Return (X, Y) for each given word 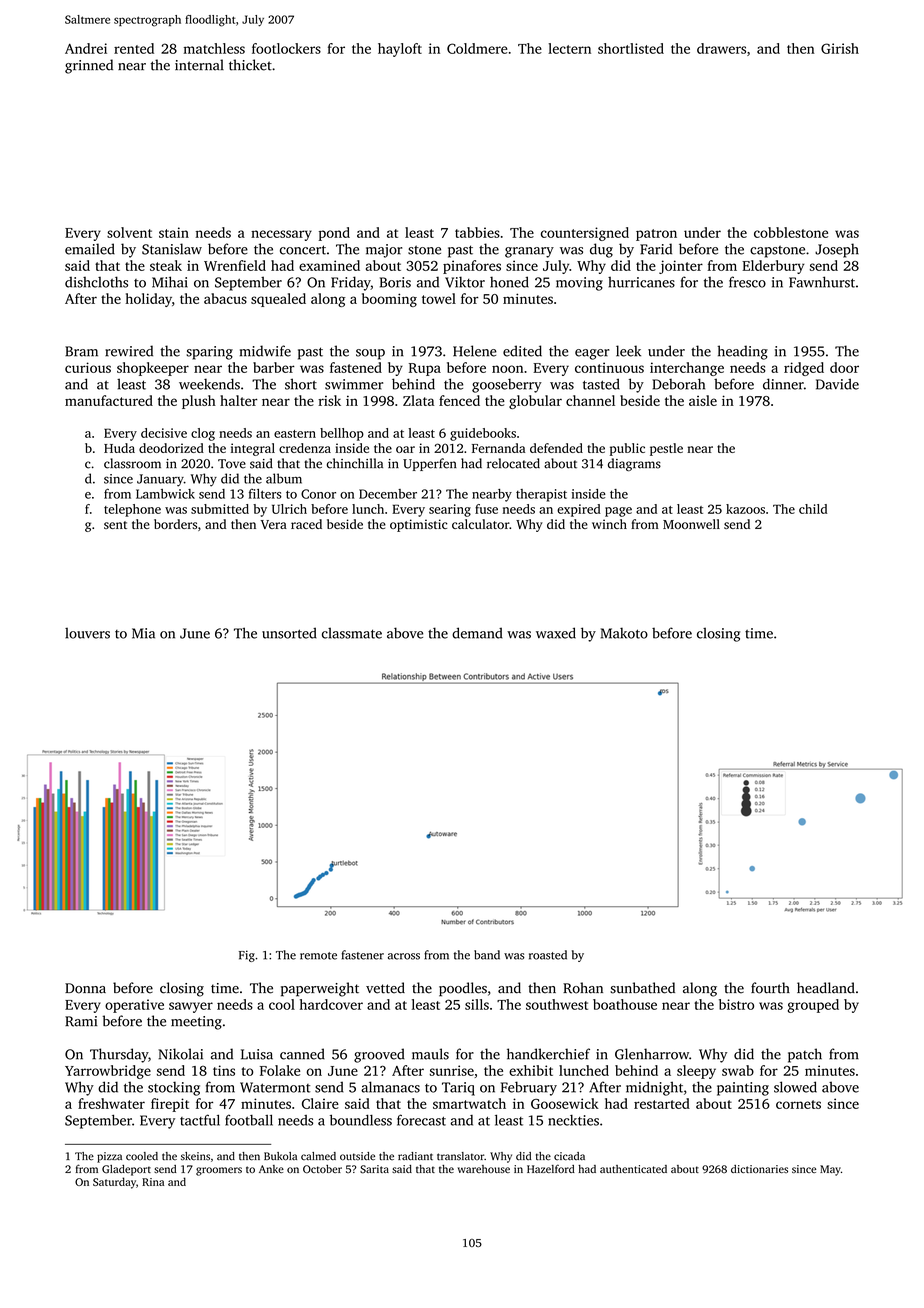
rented (134, 48)
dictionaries (759, 1169)
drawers (721, 48)
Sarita (374, 1169)
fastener (363, 955)
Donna (85, 988)
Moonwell (691, 524)
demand (477, 633)
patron (656, 235)
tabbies (477, 232)
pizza (109, 1157)
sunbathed (642, 988)
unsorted (289, 633)
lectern (569, 48)
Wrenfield (235, 265)
